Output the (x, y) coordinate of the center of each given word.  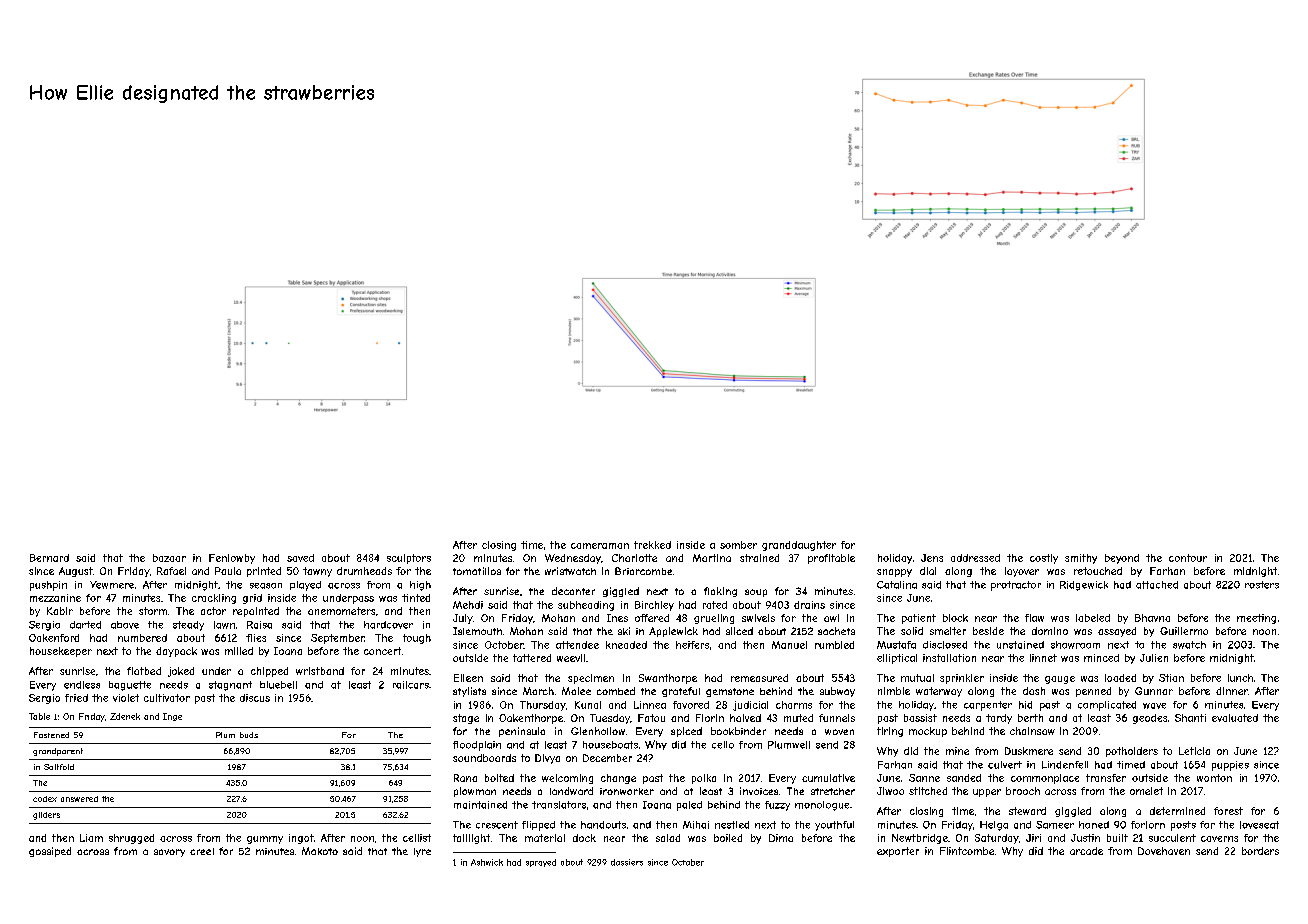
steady (188, 626)
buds (249, 735)
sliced (739, 631)
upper (987, 793)
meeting (1256, 619)
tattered (532, 658)
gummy (265, 840)
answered (79, 799)
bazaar (169, 558)
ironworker (627, 791)
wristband (320, 671)
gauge (1060, 680)
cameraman (600, 546)
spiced (686, 732)
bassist (920, 718)
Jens (932, 558)
